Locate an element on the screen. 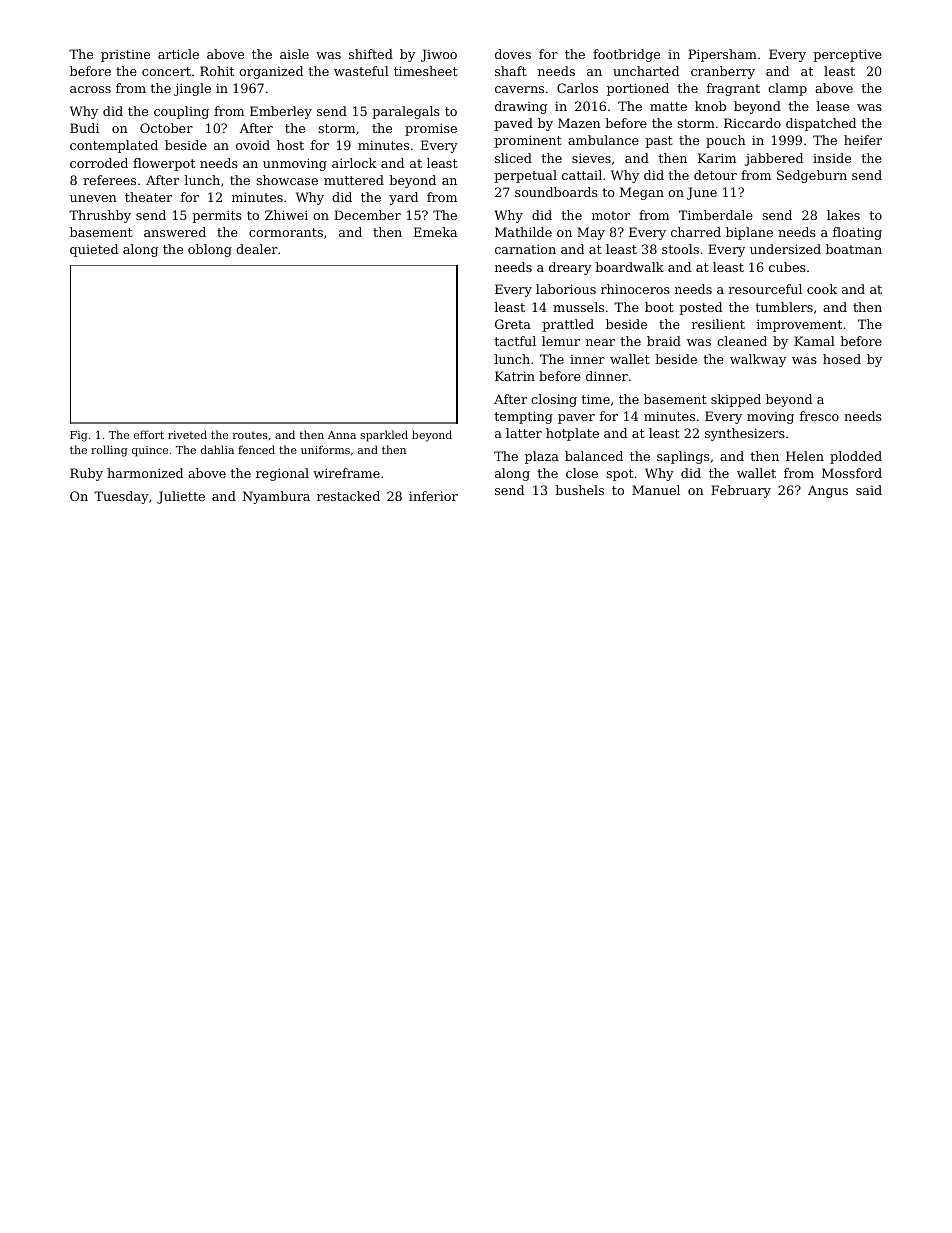 The width and height of the screenshot is (952, 1233). Greta is located at coordinates (513, 324).
